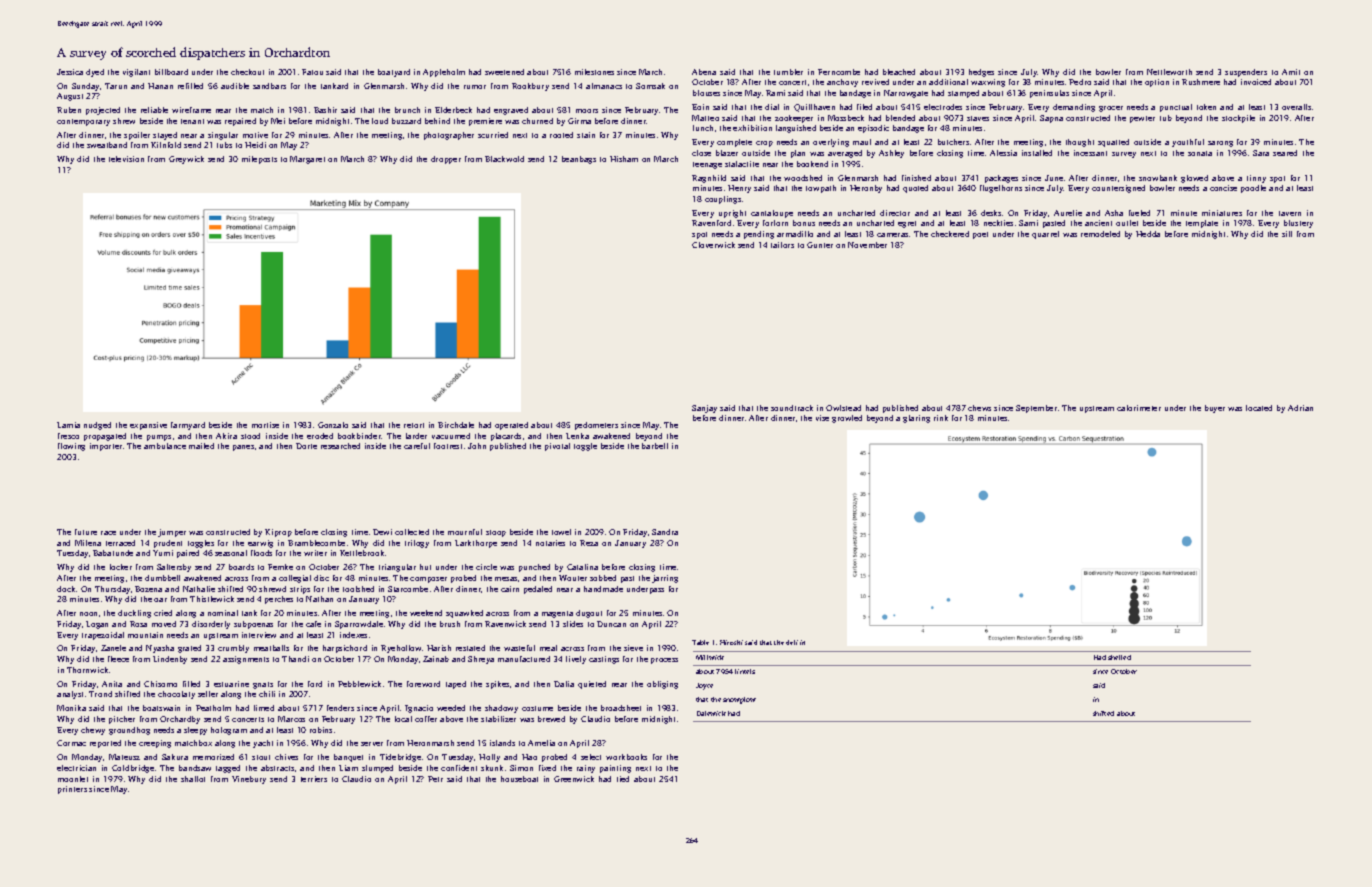 The height and width of the image is (887, 1372). I want to click on Greenwick, so click(574, 779).
